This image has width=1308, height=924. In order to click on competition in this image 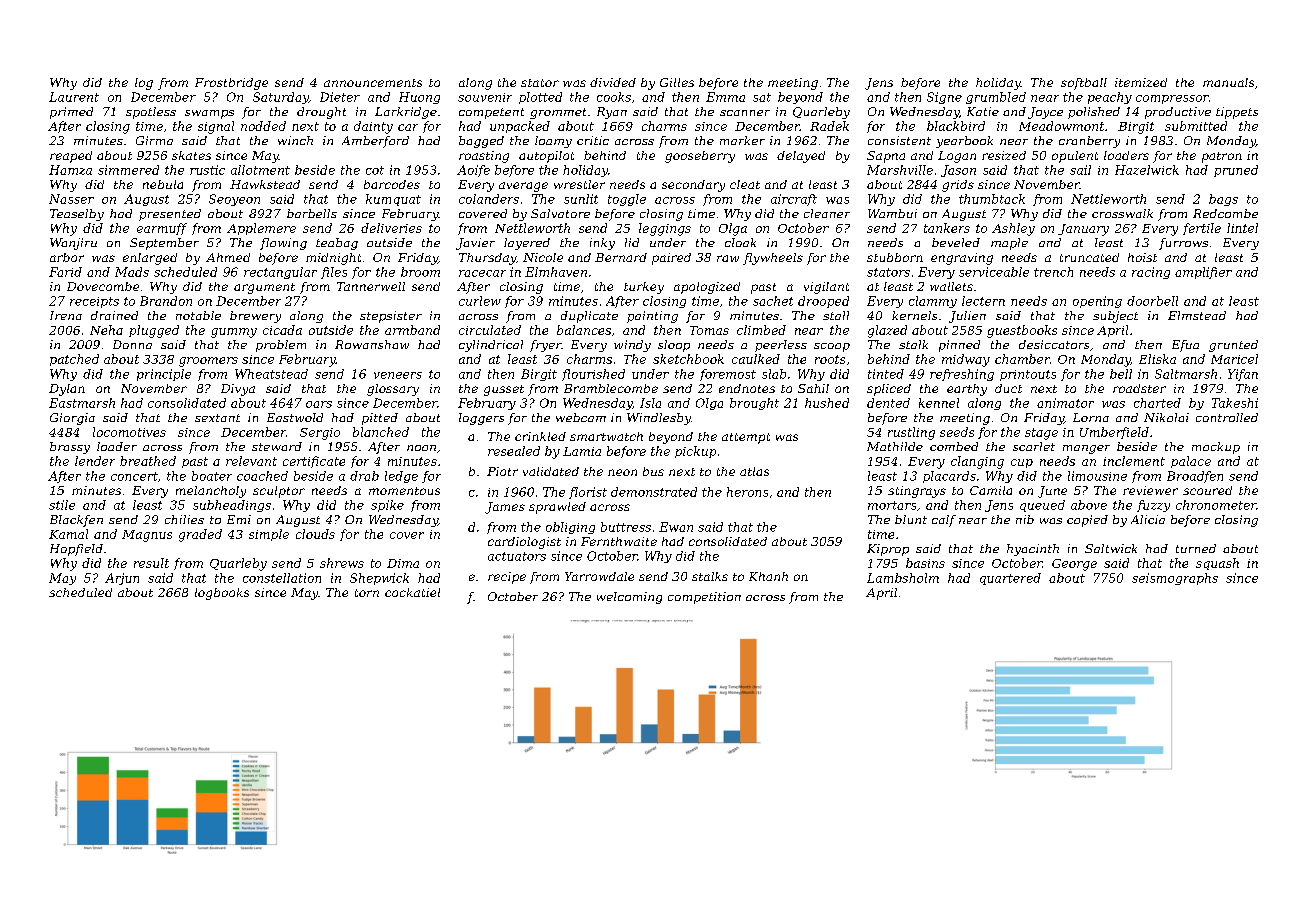, I will do `click(704, 598)`.
